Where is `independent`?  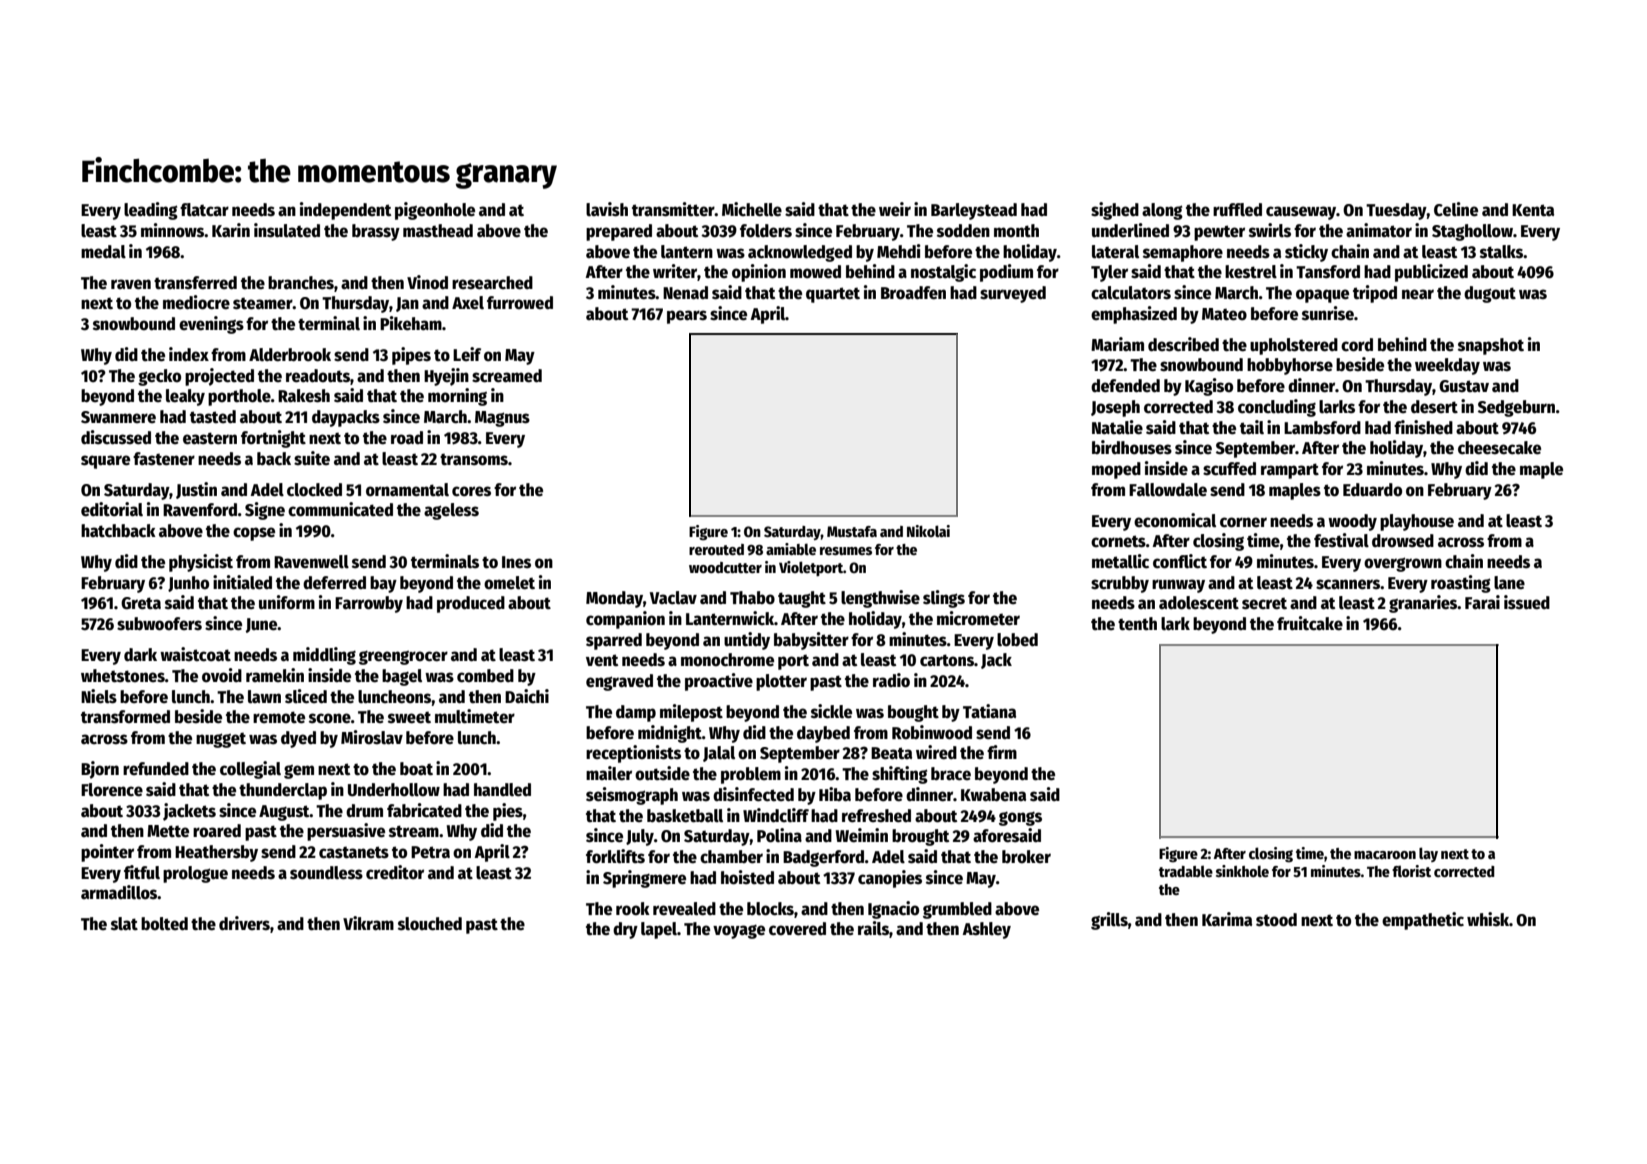 independent is located at coordinates (345, 211).
